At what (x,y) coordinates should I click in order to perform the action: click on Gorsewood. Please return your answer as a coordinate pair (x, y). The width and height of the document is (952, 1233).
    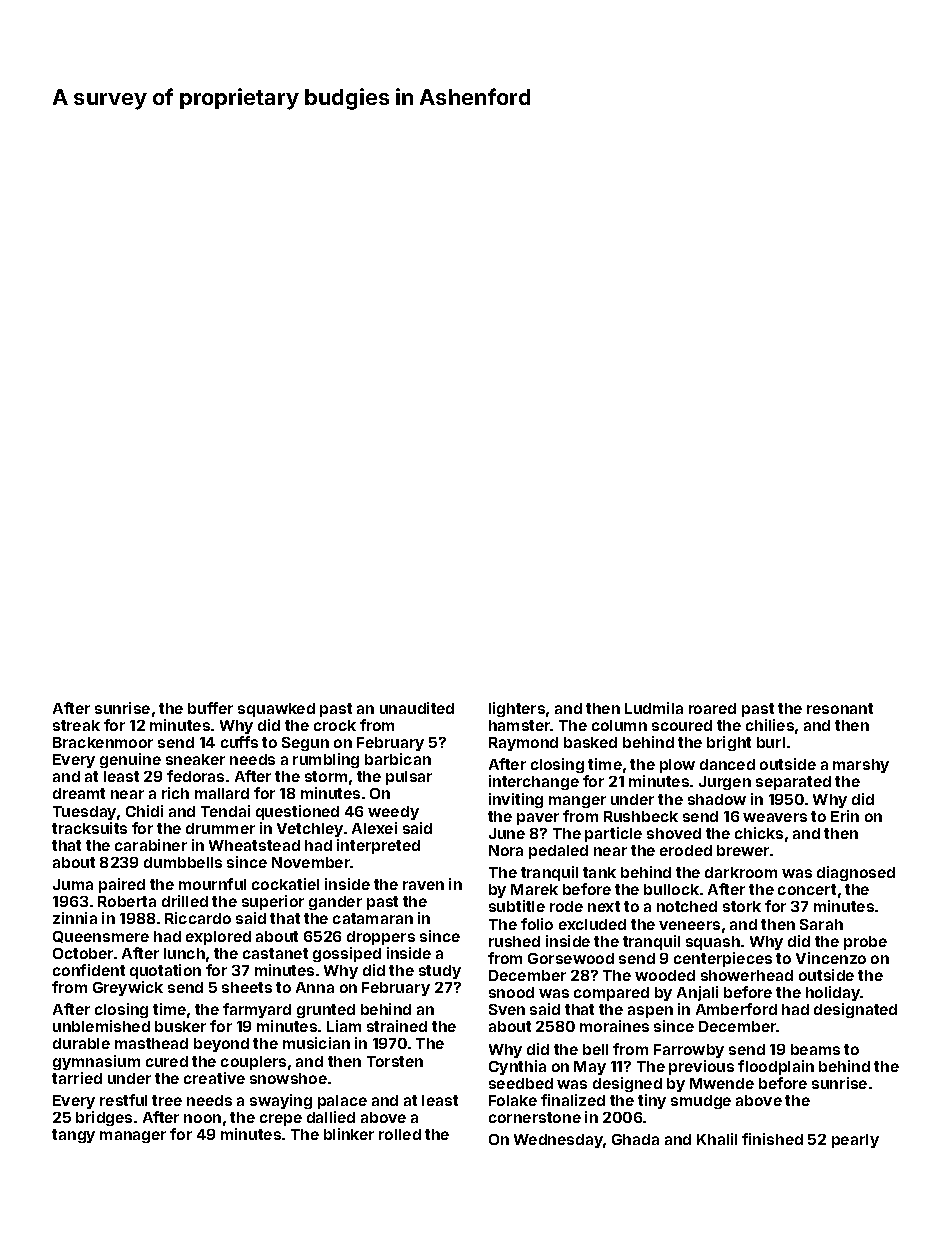
    Looking at the image, I should click on (571, 958).
